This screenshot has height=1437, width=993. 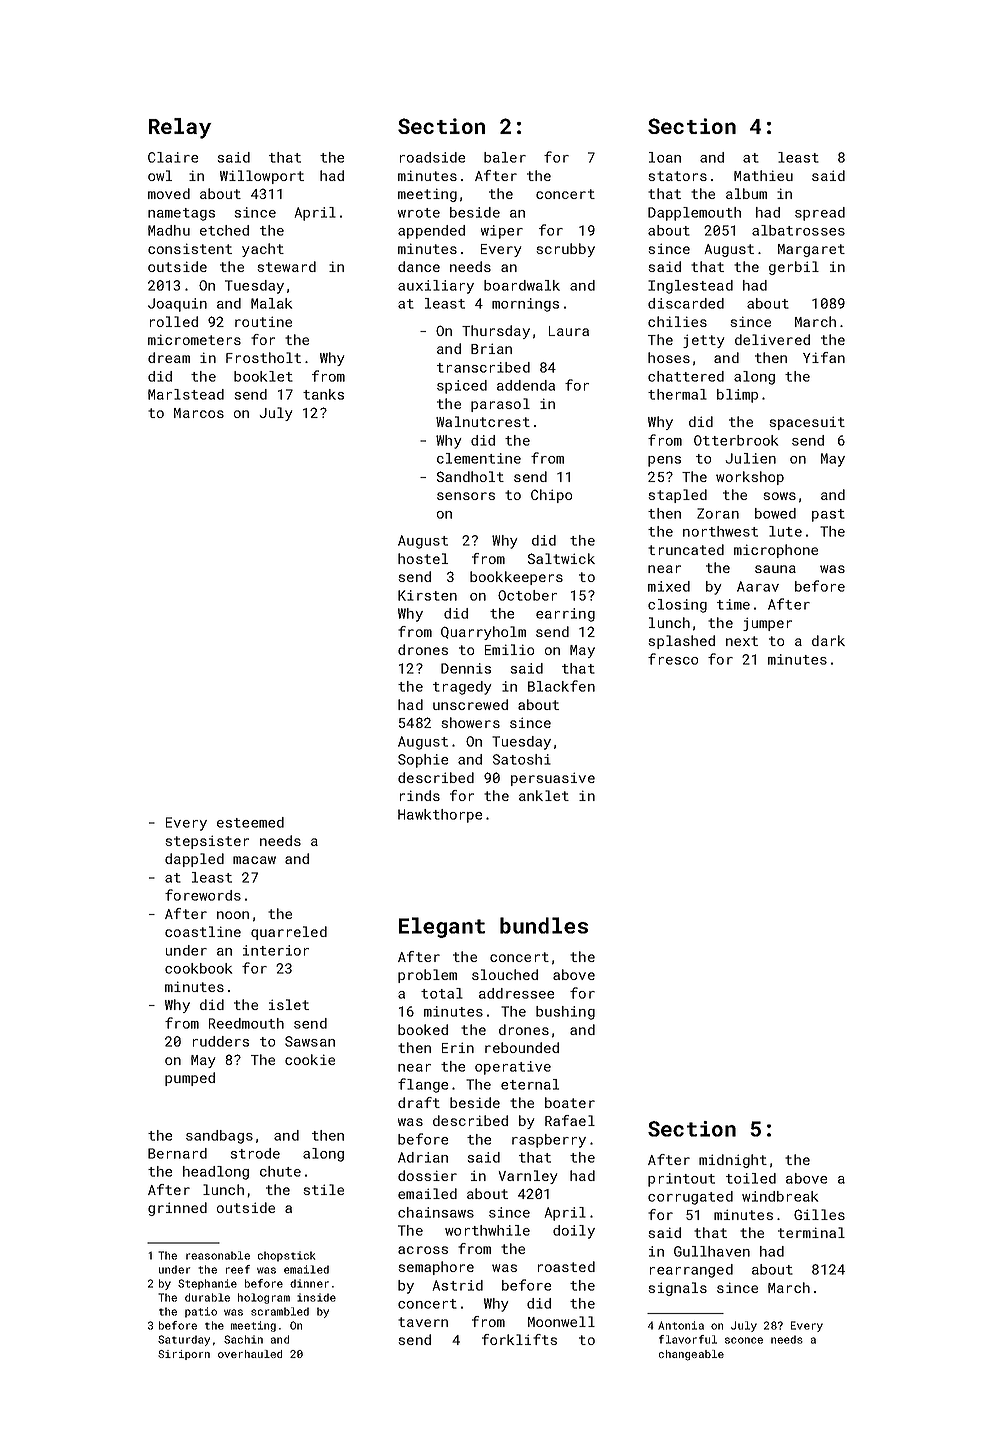 I want to click on addenda, so click(x=526, y=385).
